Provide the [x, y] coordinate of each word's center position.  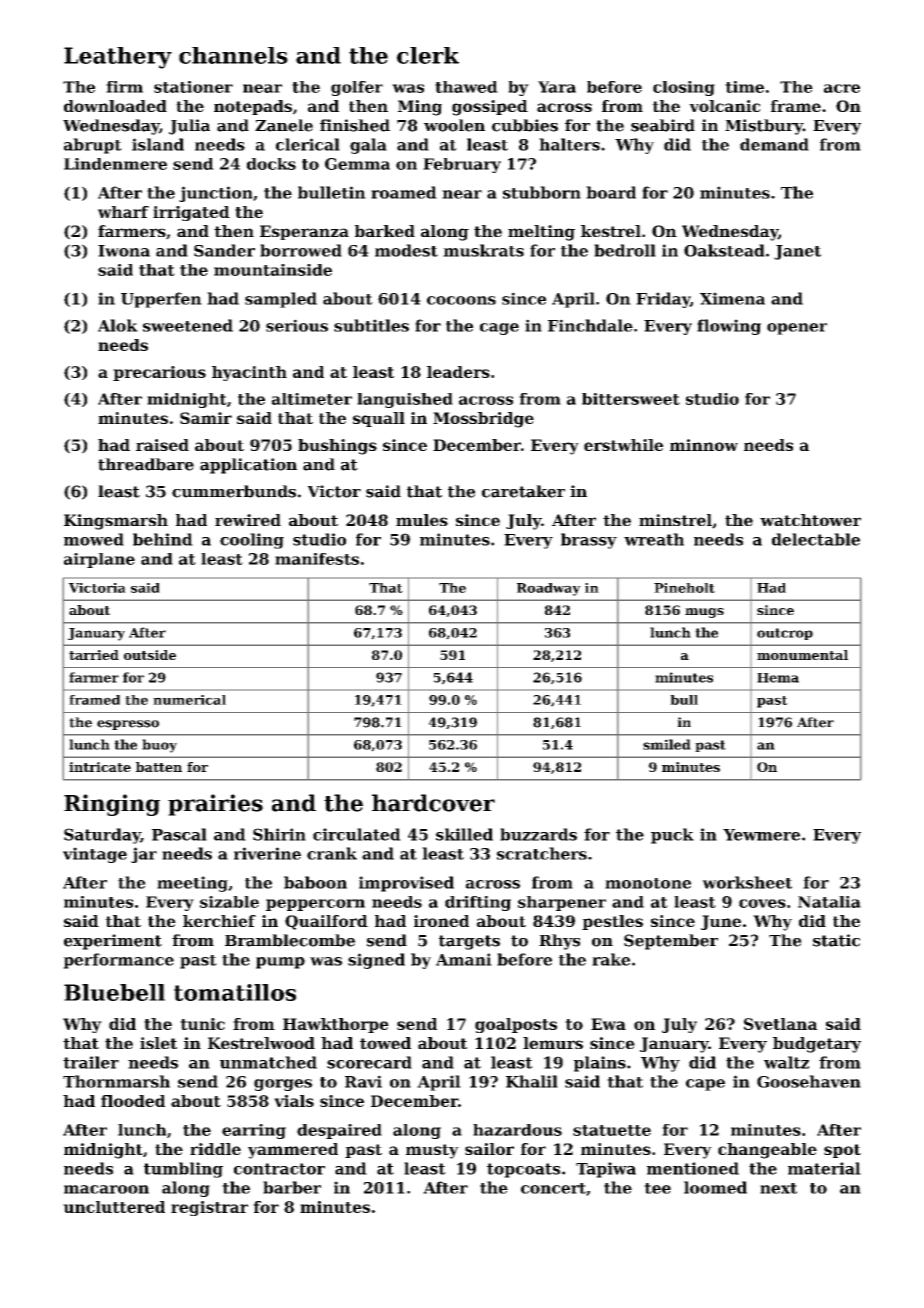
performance [118, 961]
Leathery [118, 58]
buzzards [538, 834]
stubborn [542, 192]
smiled [667, 744]
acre [842, 88]
